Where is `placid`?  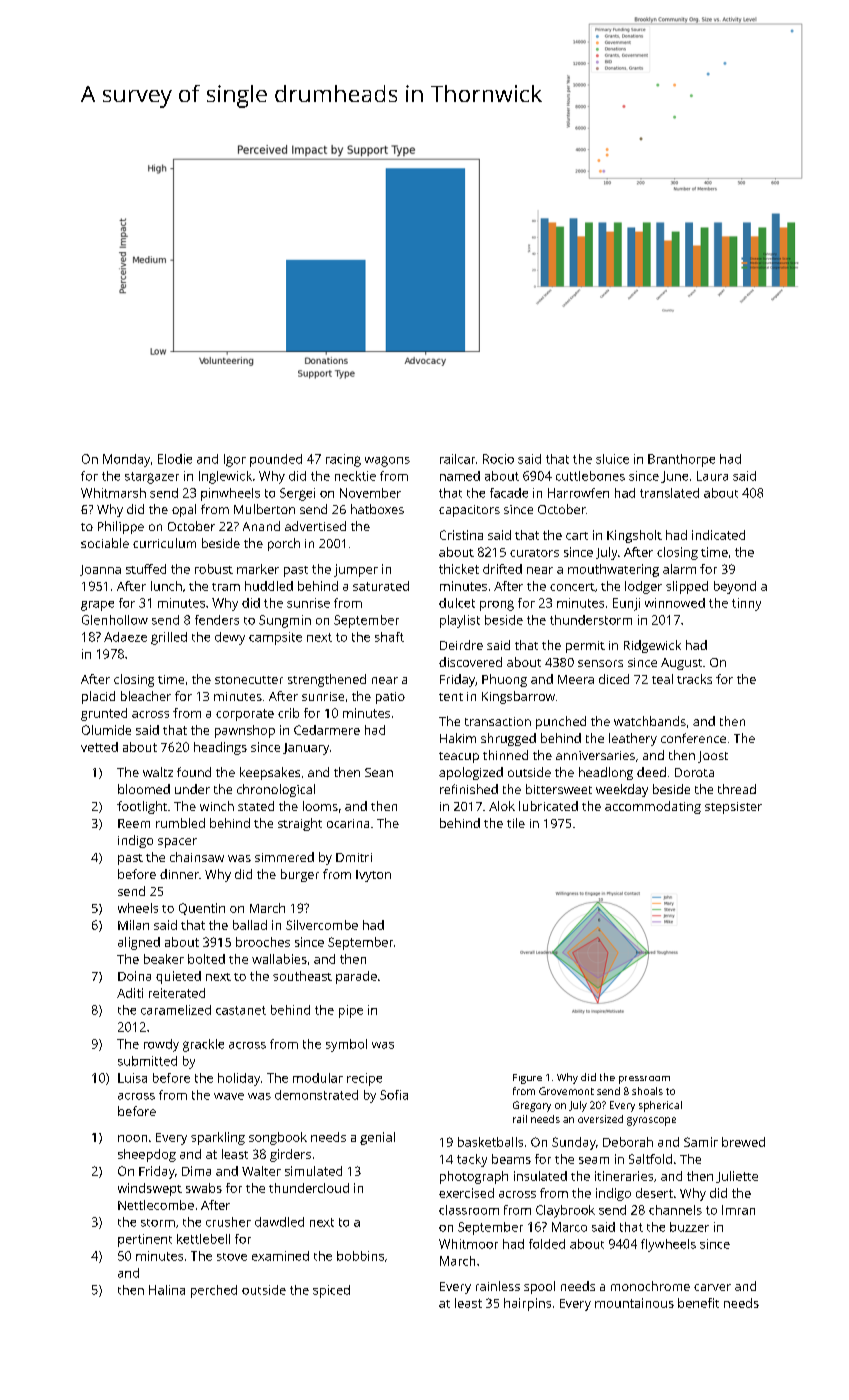
placid is located at coordinates (98, 697).
